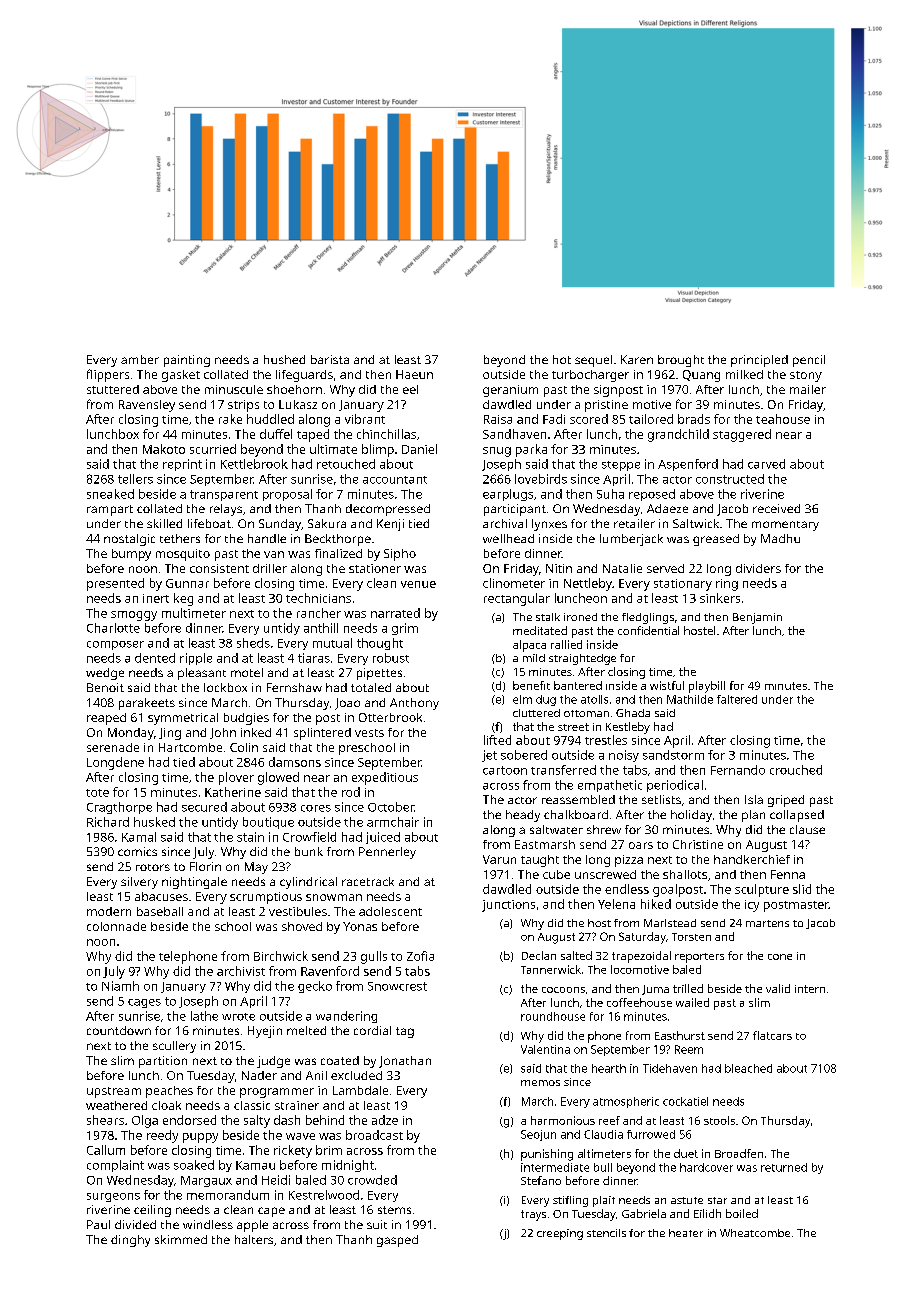 This image has width=924, height=1308. I want to click on Jonathan, so click(405, 1062).
